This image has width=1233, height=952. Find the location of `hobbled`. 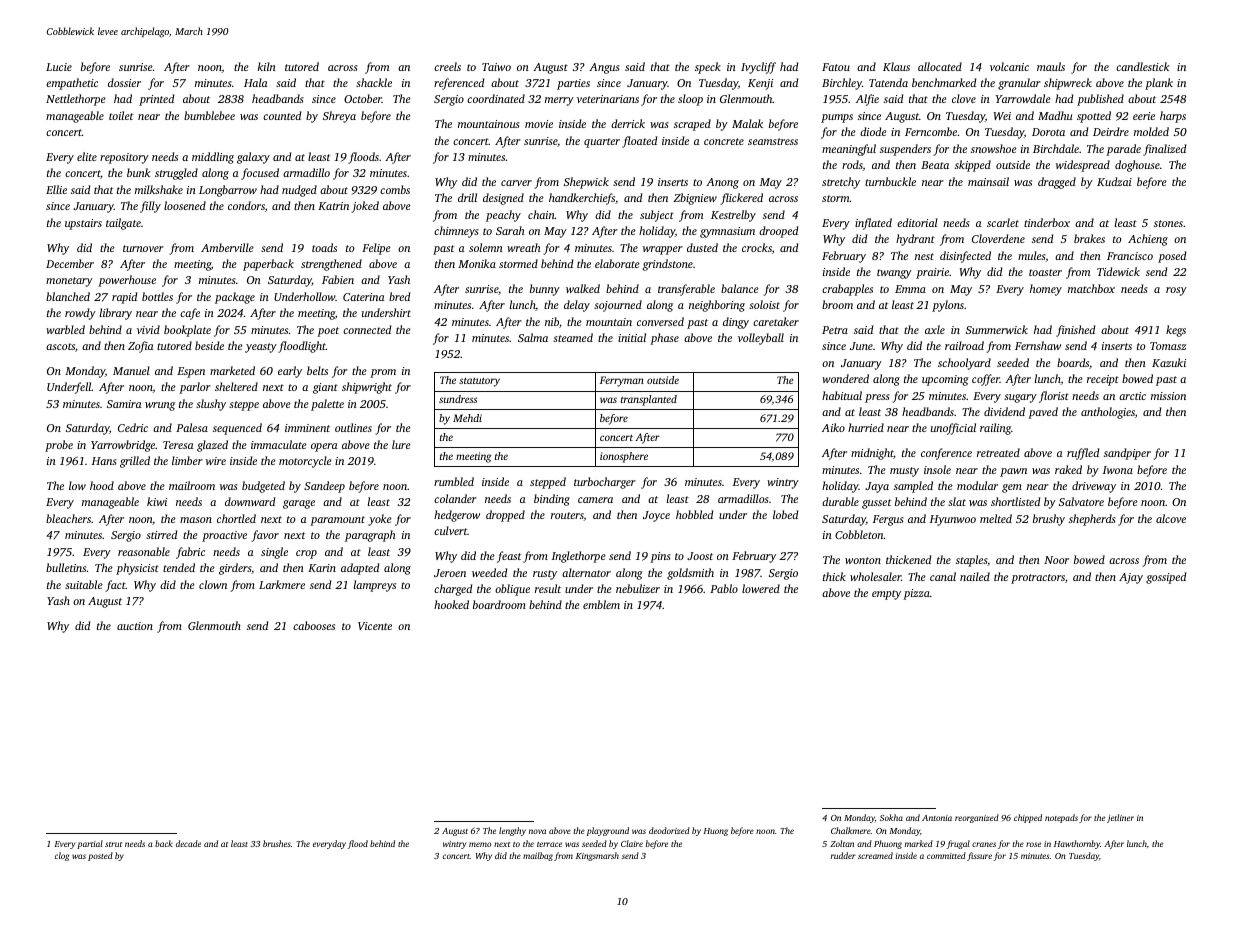

hobbled is located at coordinates (694, 514).
